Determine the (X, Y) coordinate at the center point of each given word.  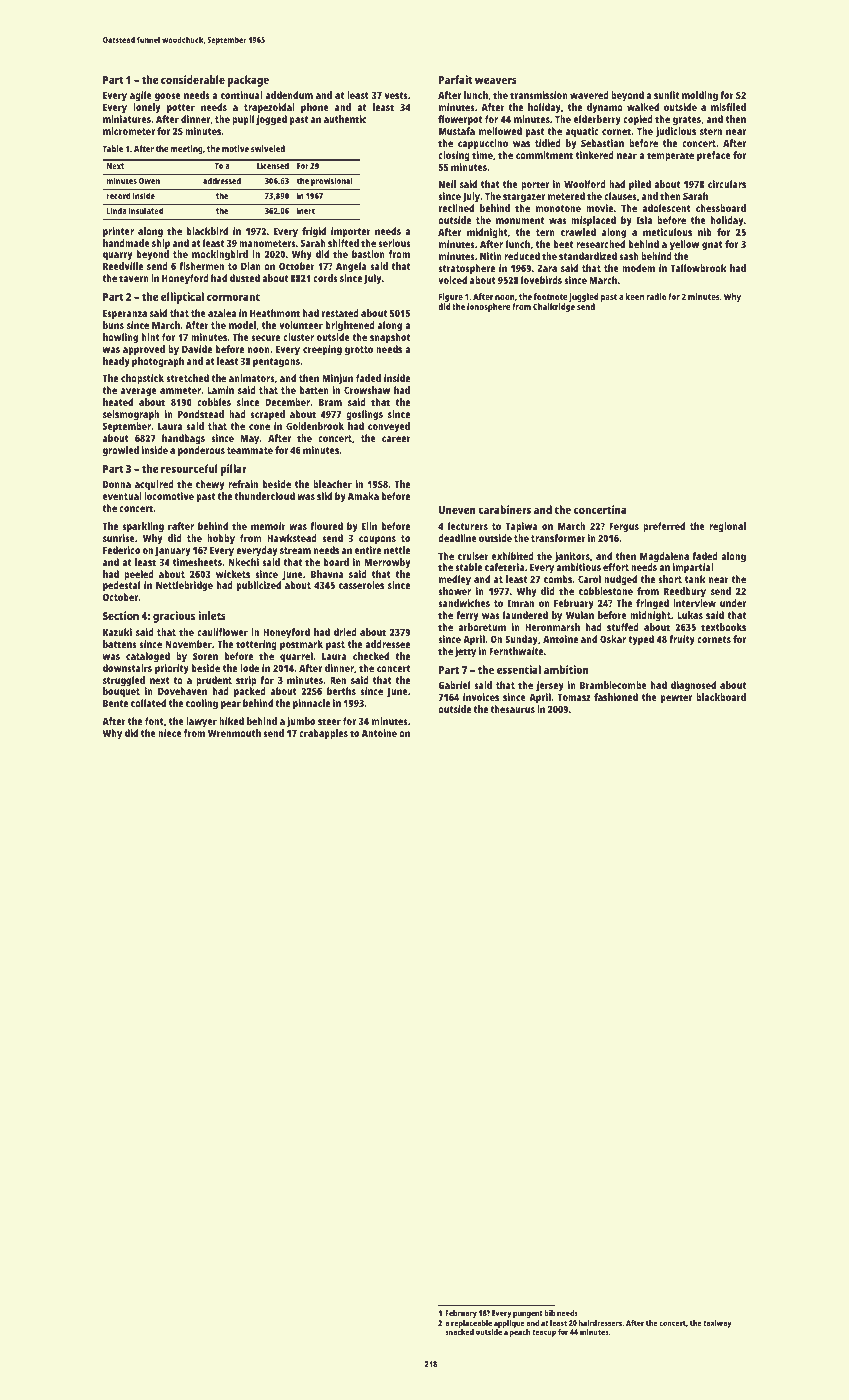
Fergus (624, 528)
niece (170, 733)
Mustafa (457, 131)
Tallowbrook (698, 268)
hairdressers (600, 1323)
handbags (183, 439)
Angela (351, 267)
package (248, 81)
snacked (459, 1332)
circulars (727, 184)
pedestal (121, 586)
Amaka (363, 496)
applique (509, 1324)
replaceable (471, 1324)
